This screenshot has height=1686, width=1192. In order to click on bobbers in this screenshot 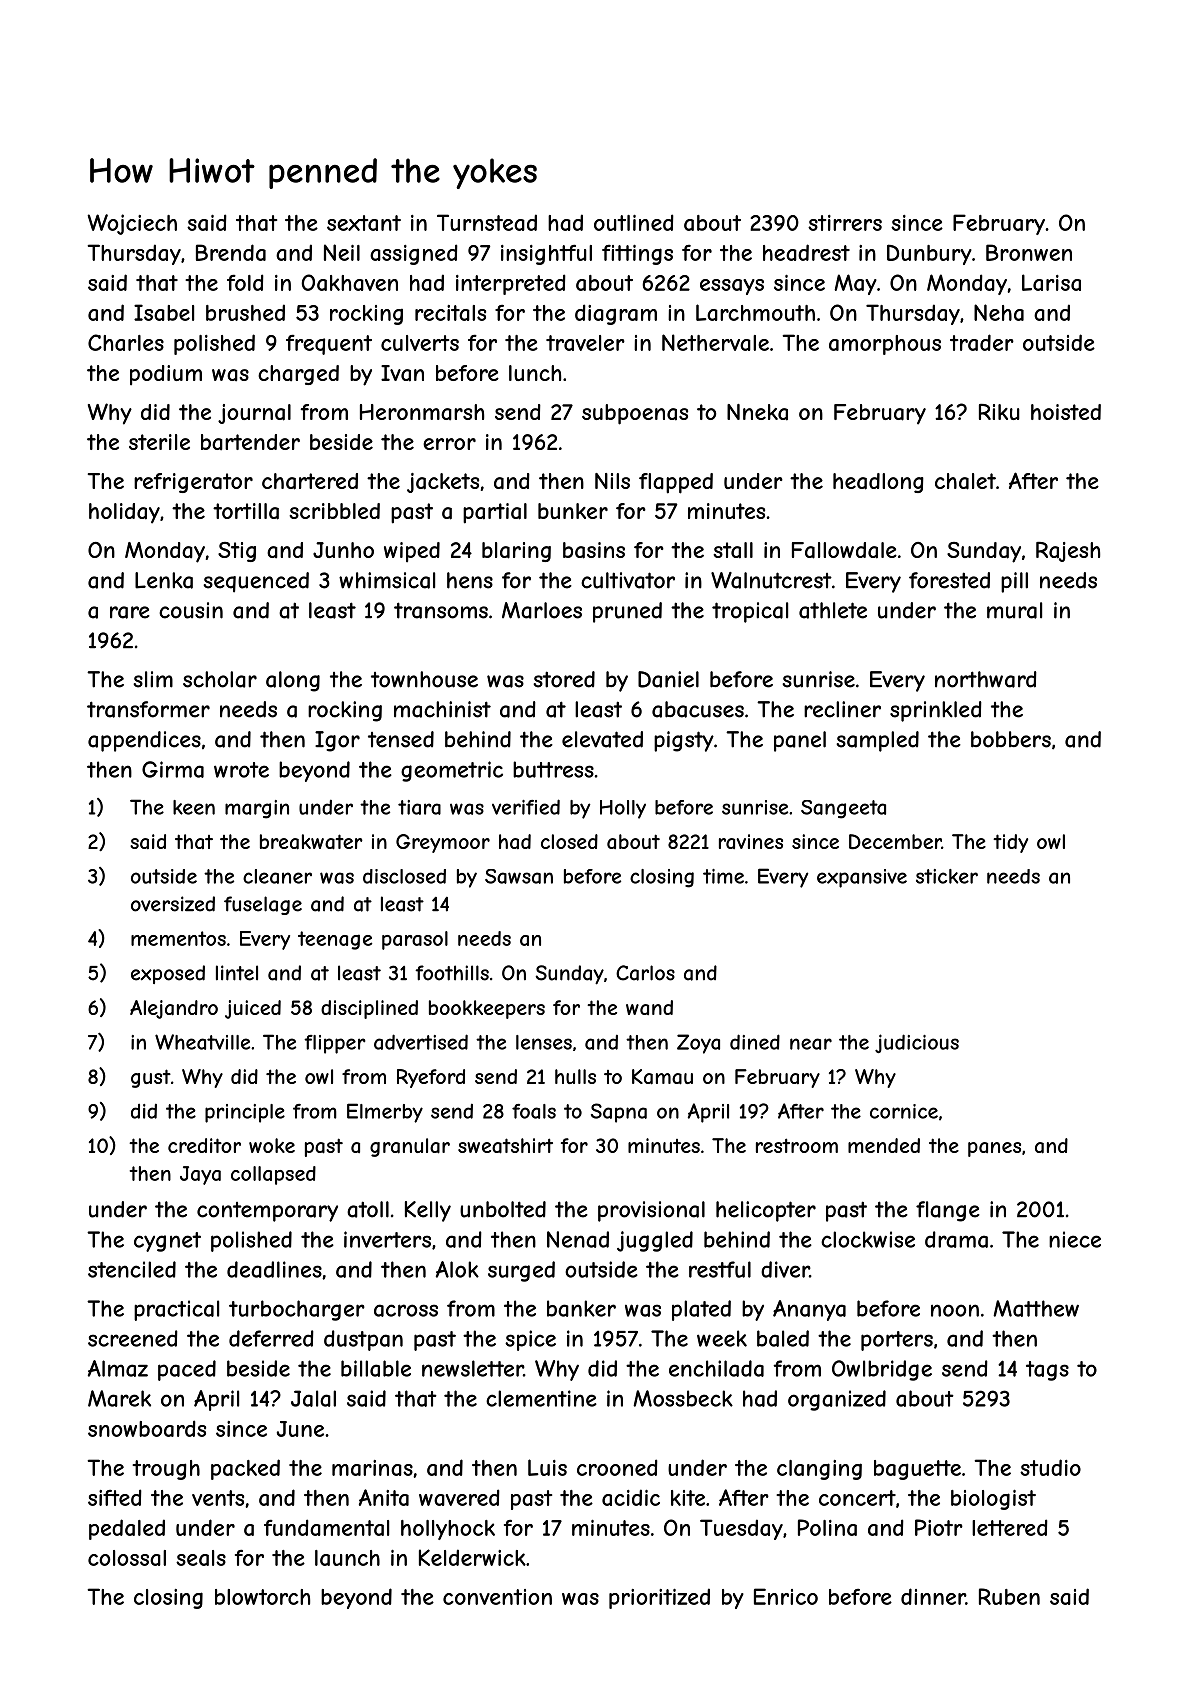, I will do `click(1011, 739)`.
